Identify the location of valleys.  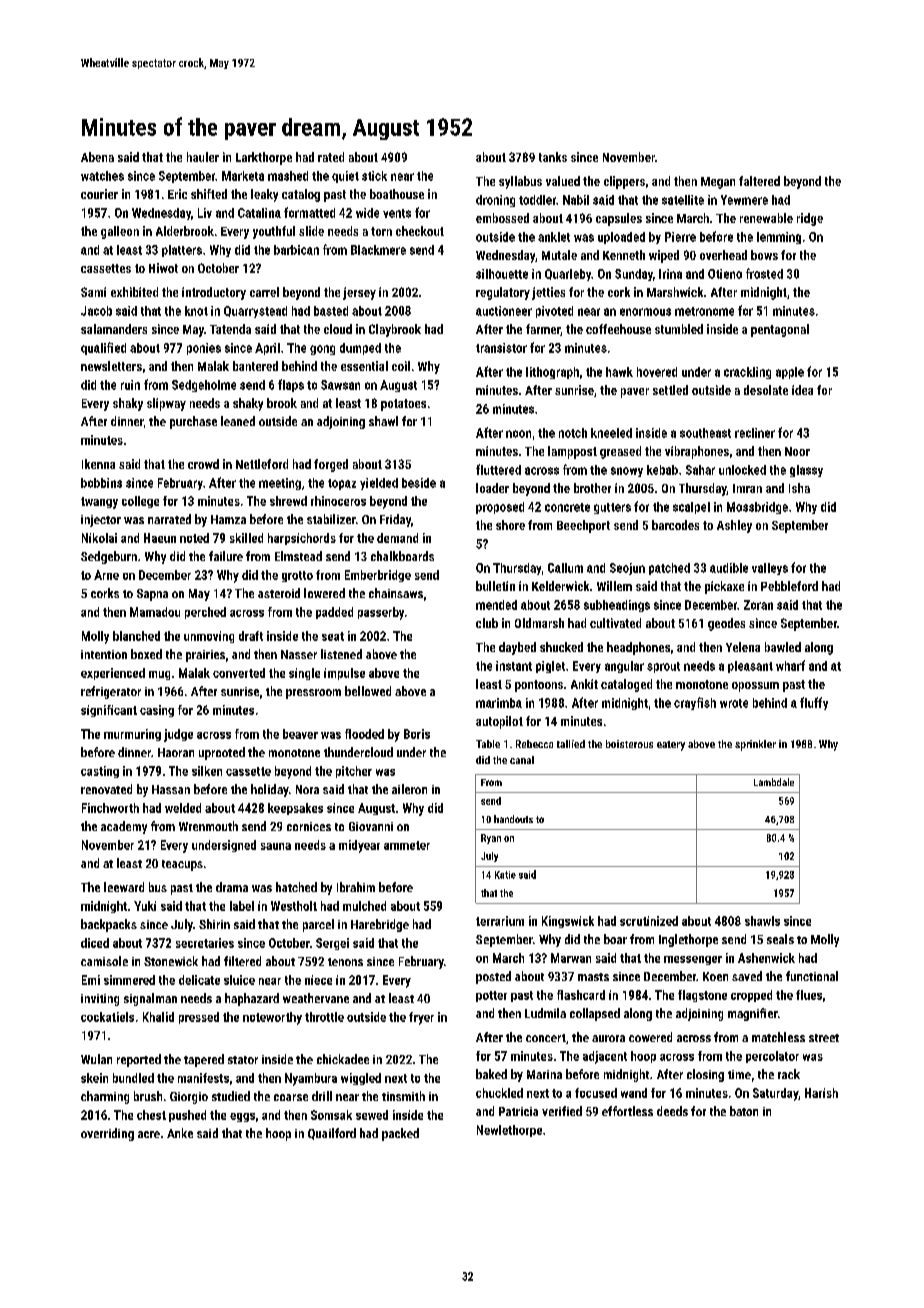
(770, 569).
